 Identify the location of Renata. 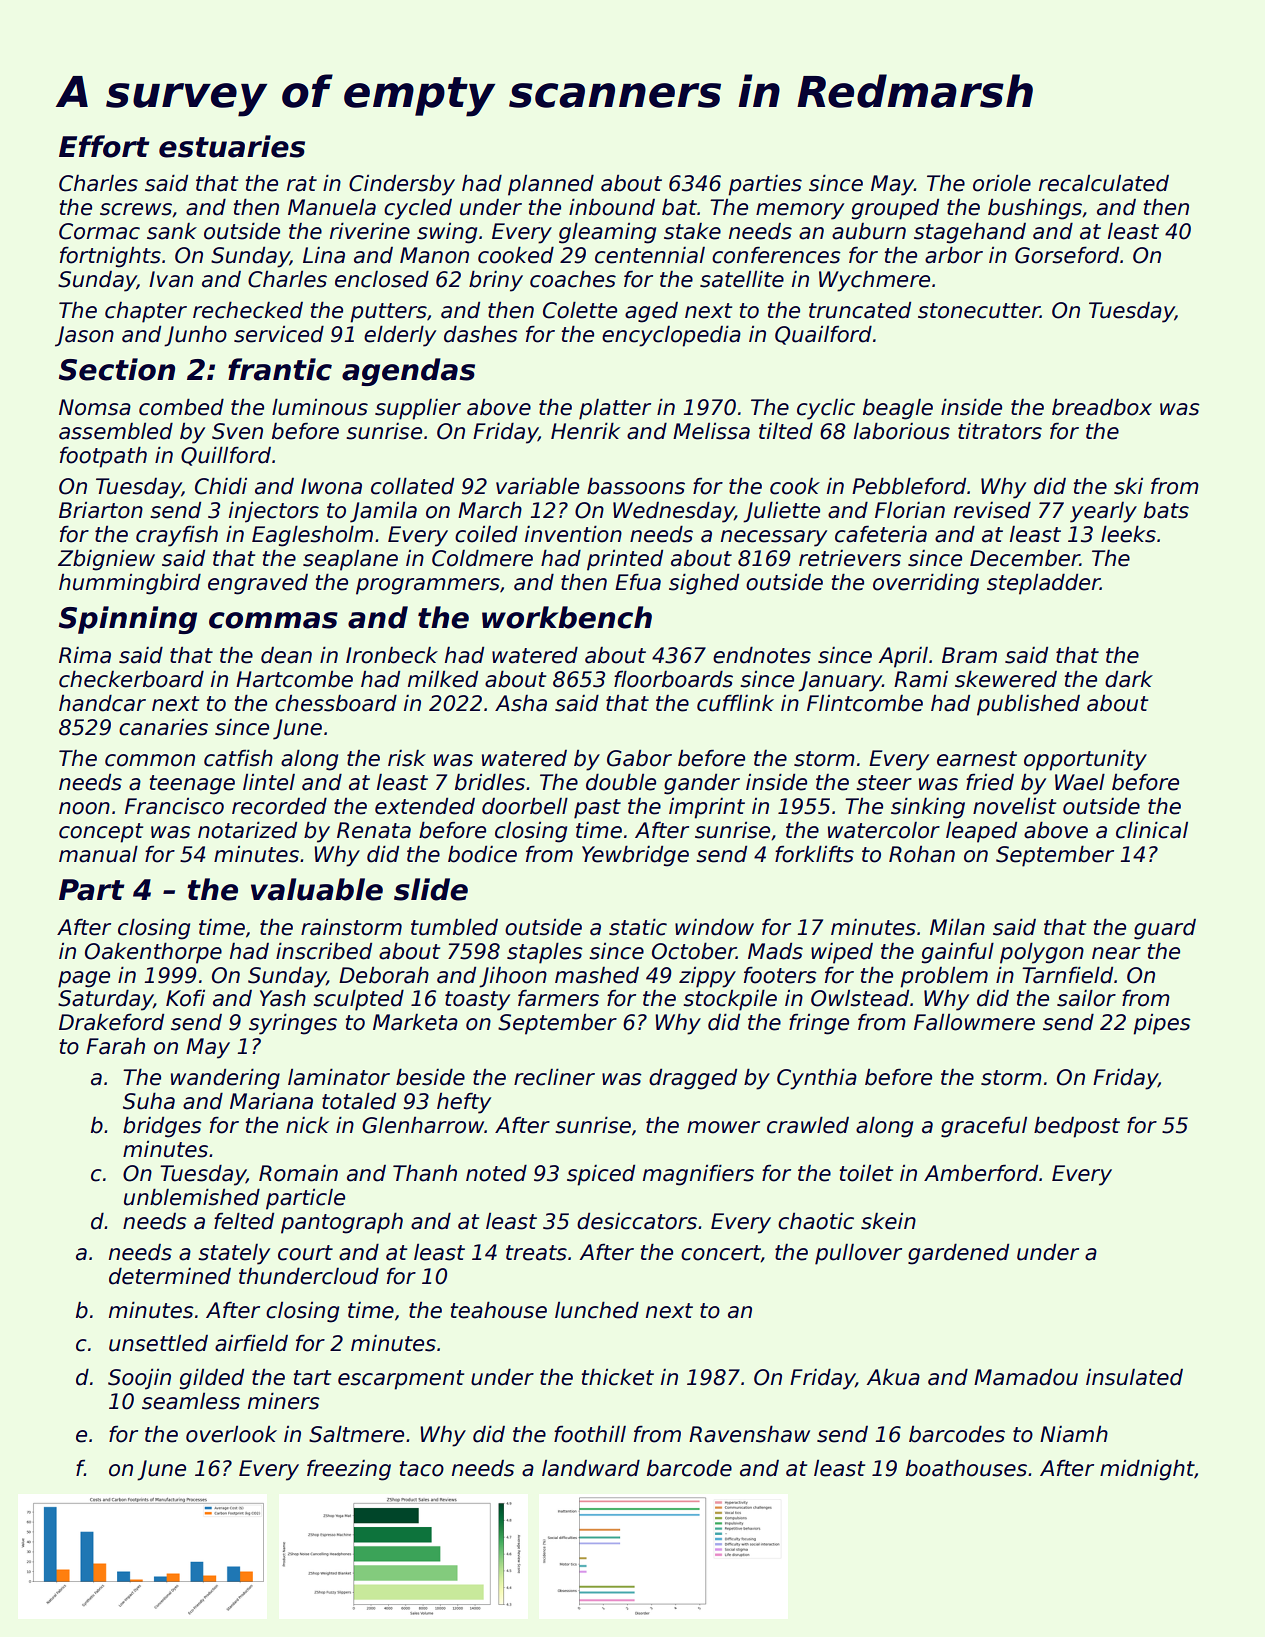
(374, 830).
